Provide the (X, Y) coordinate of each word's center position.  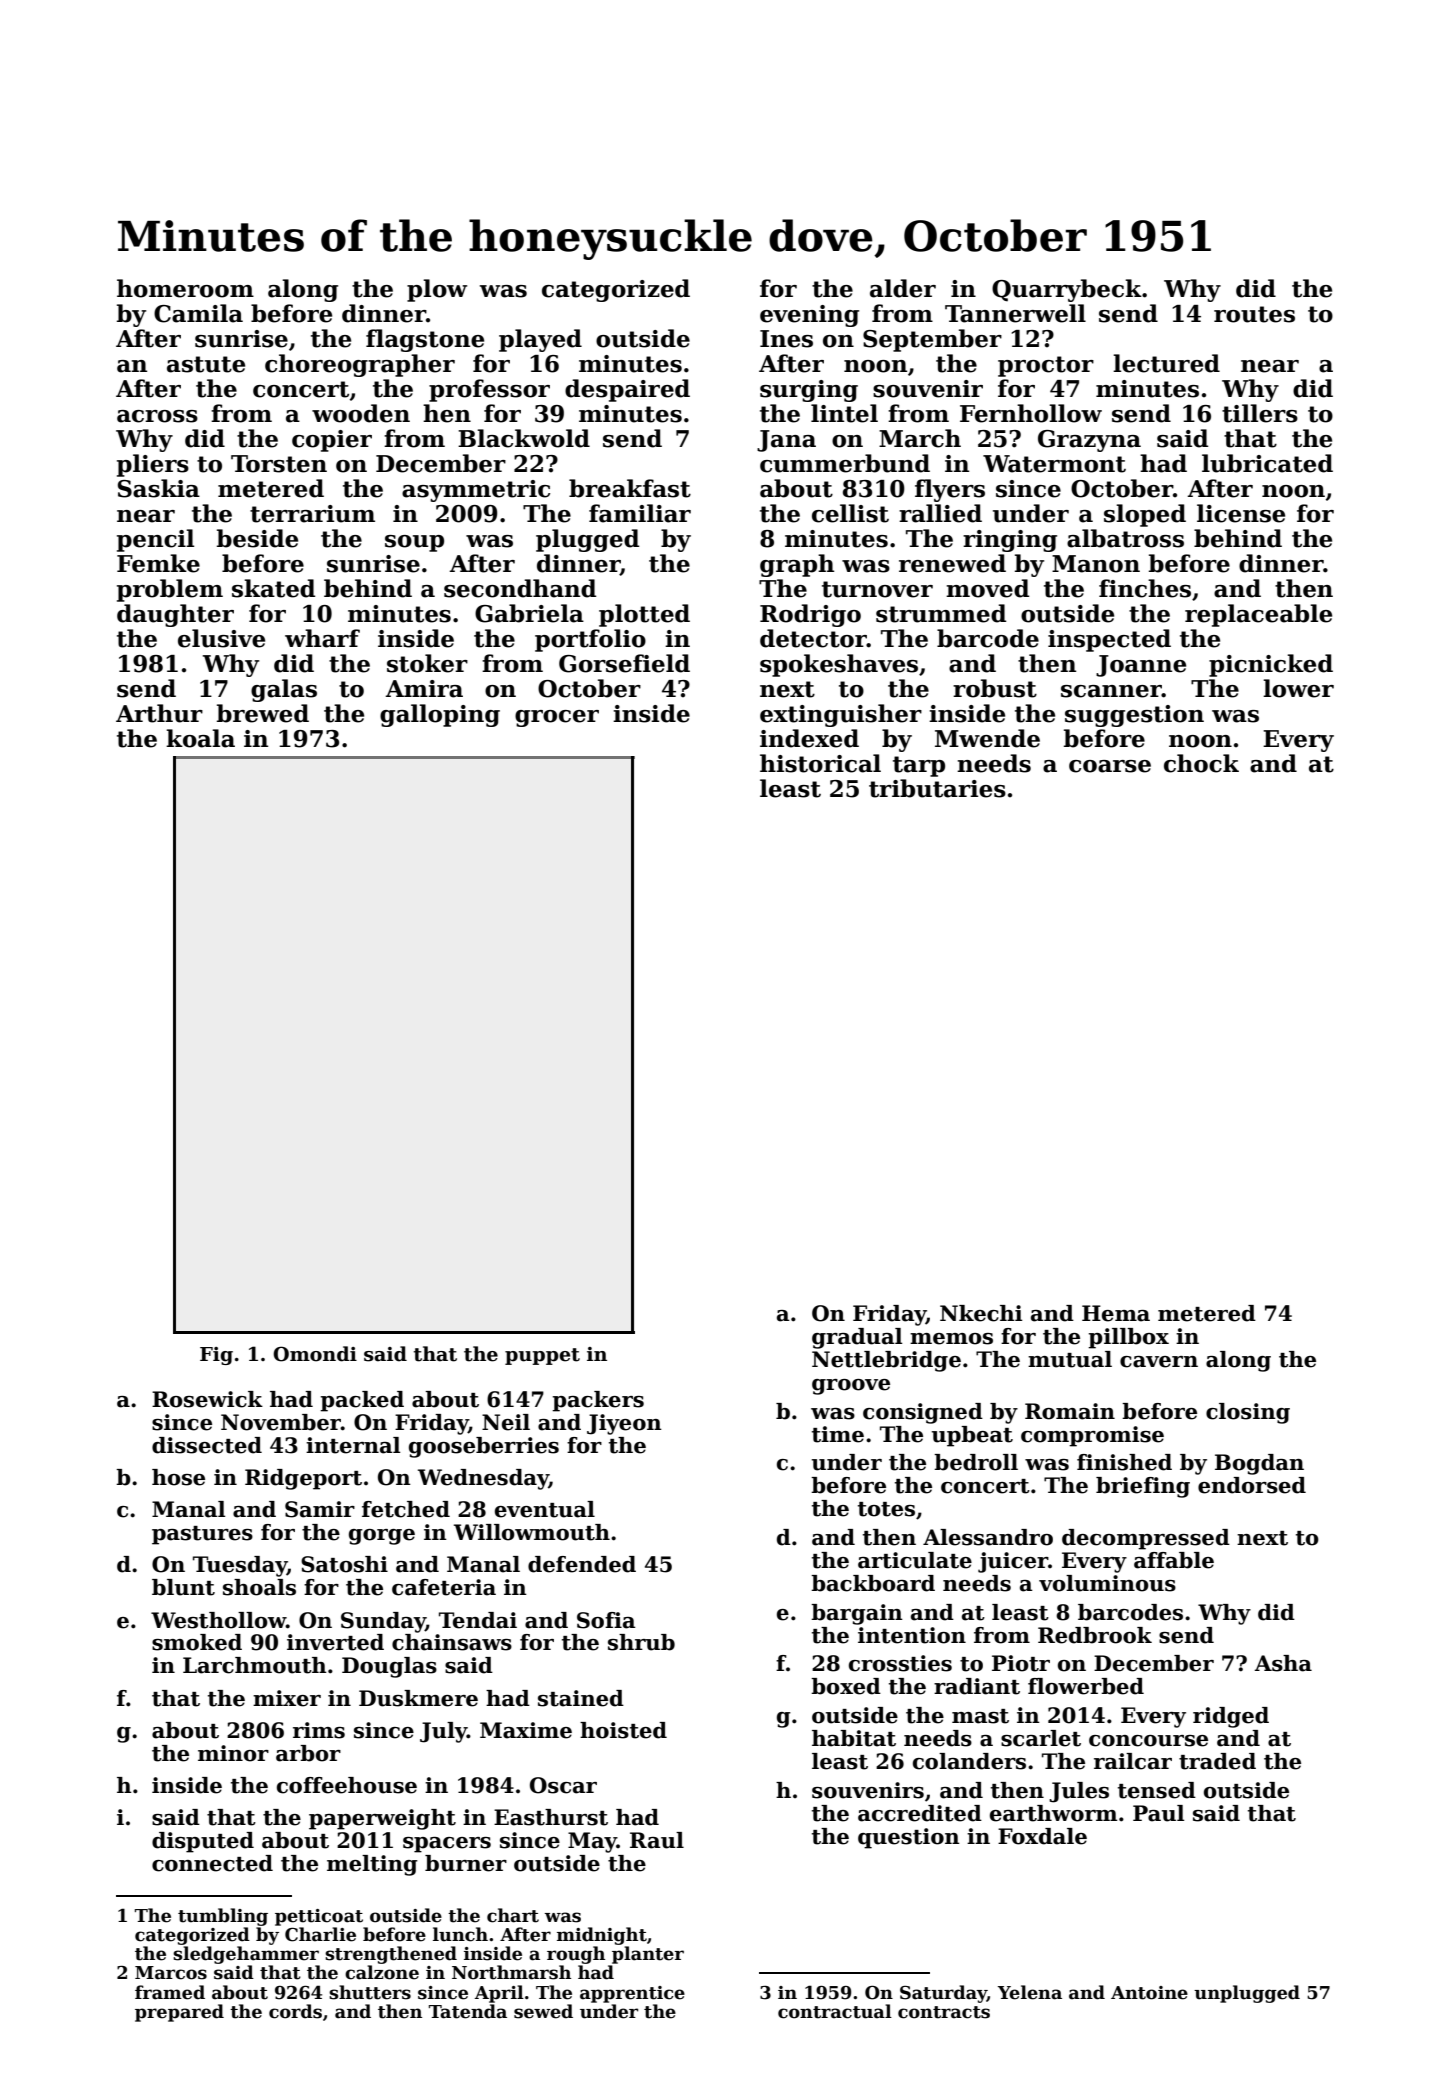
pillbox (1128, 1338)
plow (437, 290)
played (540, 340)
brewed (263, 713)
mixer (287, 1698)
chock (1201, 763)
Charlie (320, 1934)
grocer (557, 718)
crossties (900, 1663)
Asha (1283, 1663)
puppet (542, 1356)
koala (200, 738)
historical (820, 763)
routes (1254, 314)
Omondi (315, 1354)
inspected (1109, 640)
